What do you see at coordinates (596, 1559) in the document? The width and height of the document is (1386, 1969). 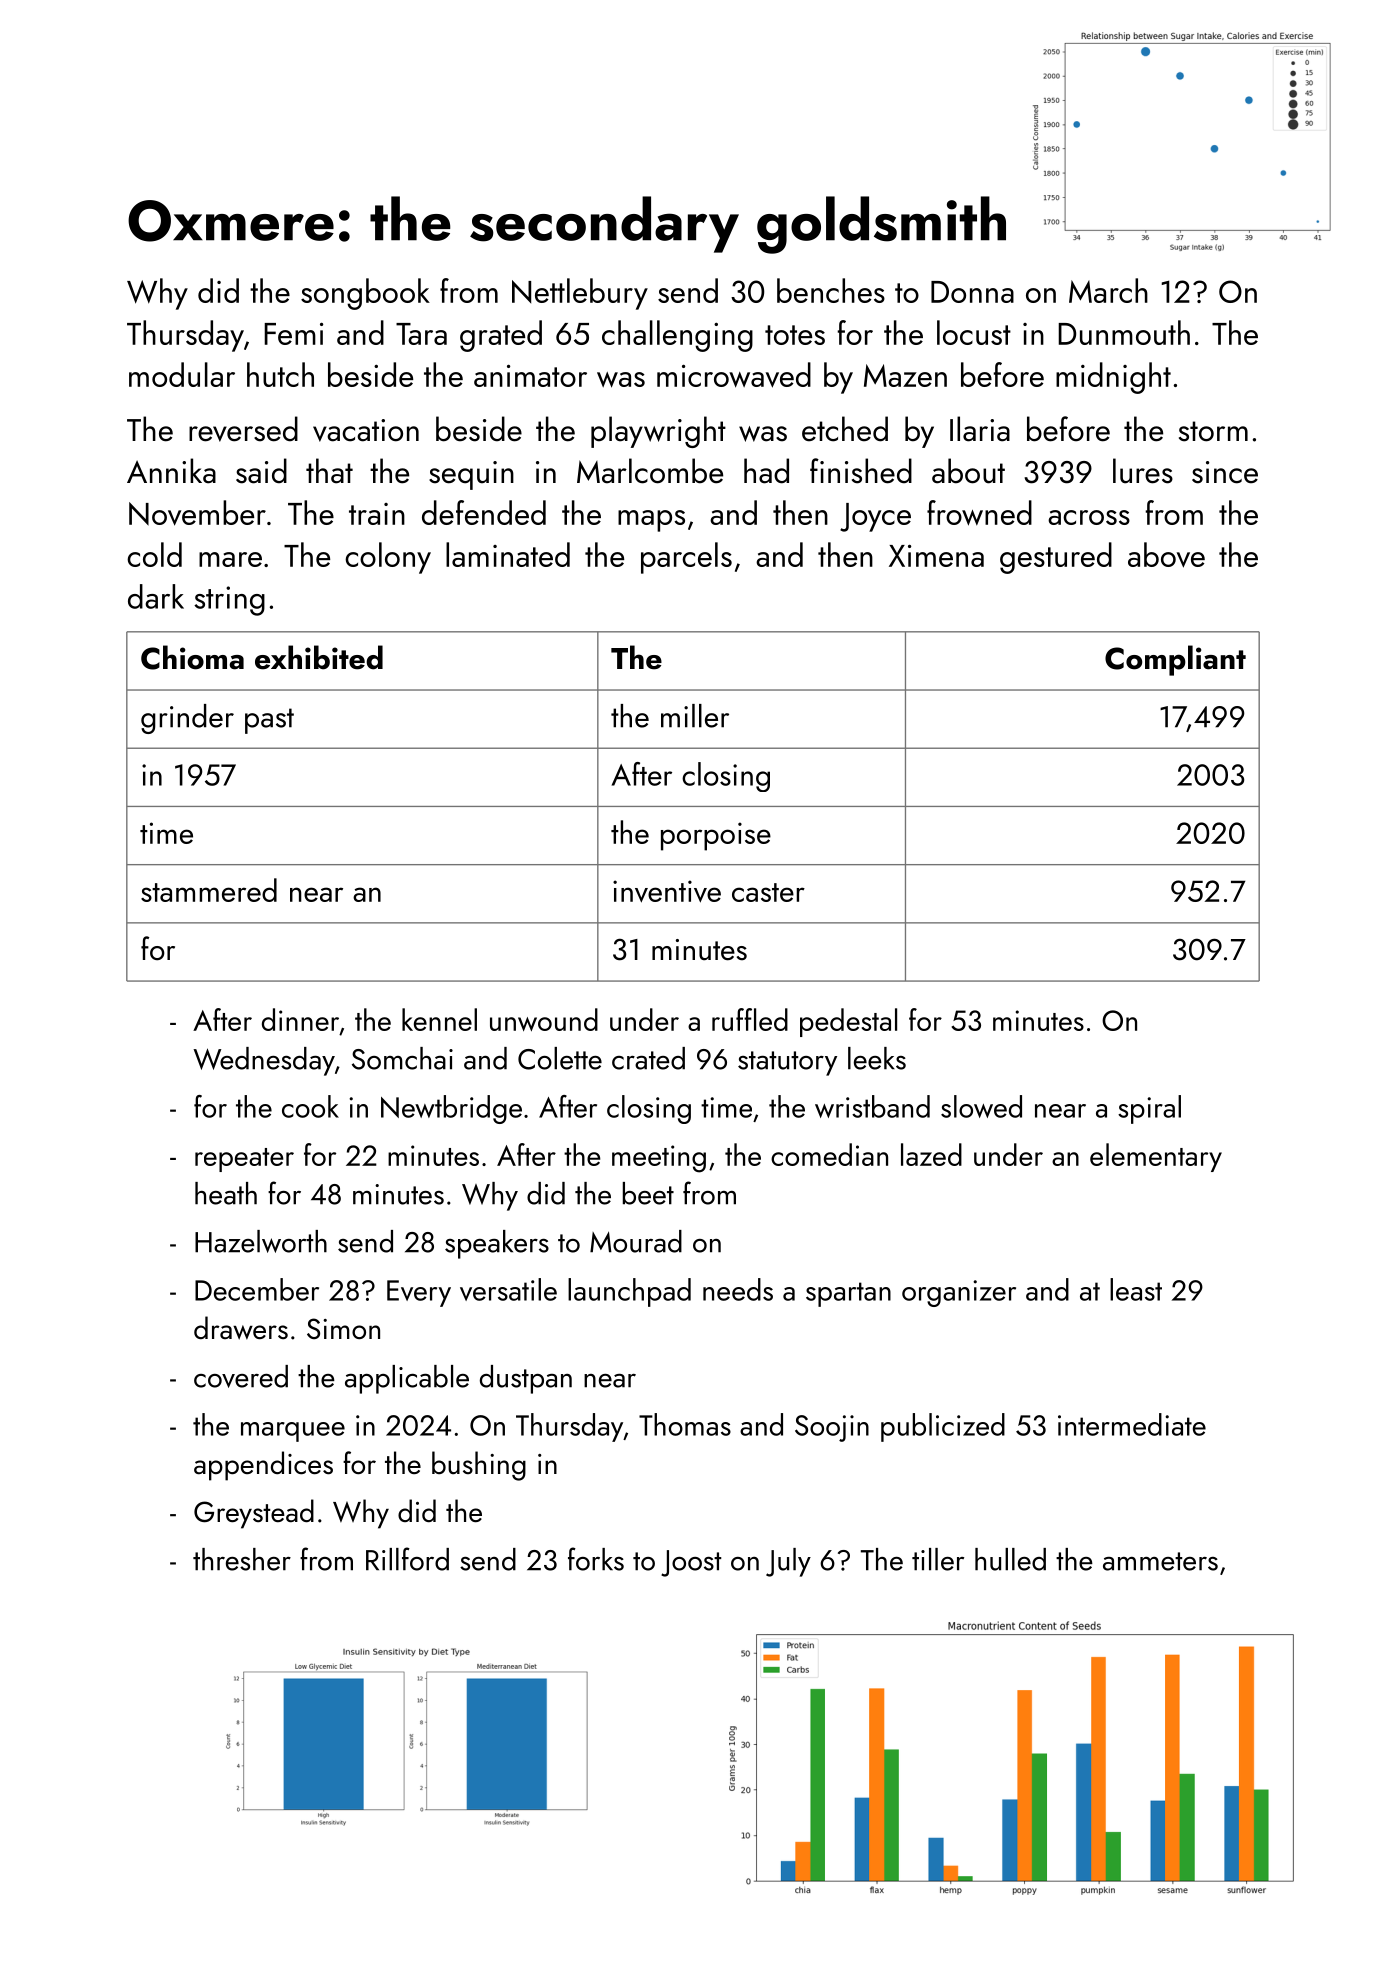 I see `forks` at bounding box center [596, 1559].
